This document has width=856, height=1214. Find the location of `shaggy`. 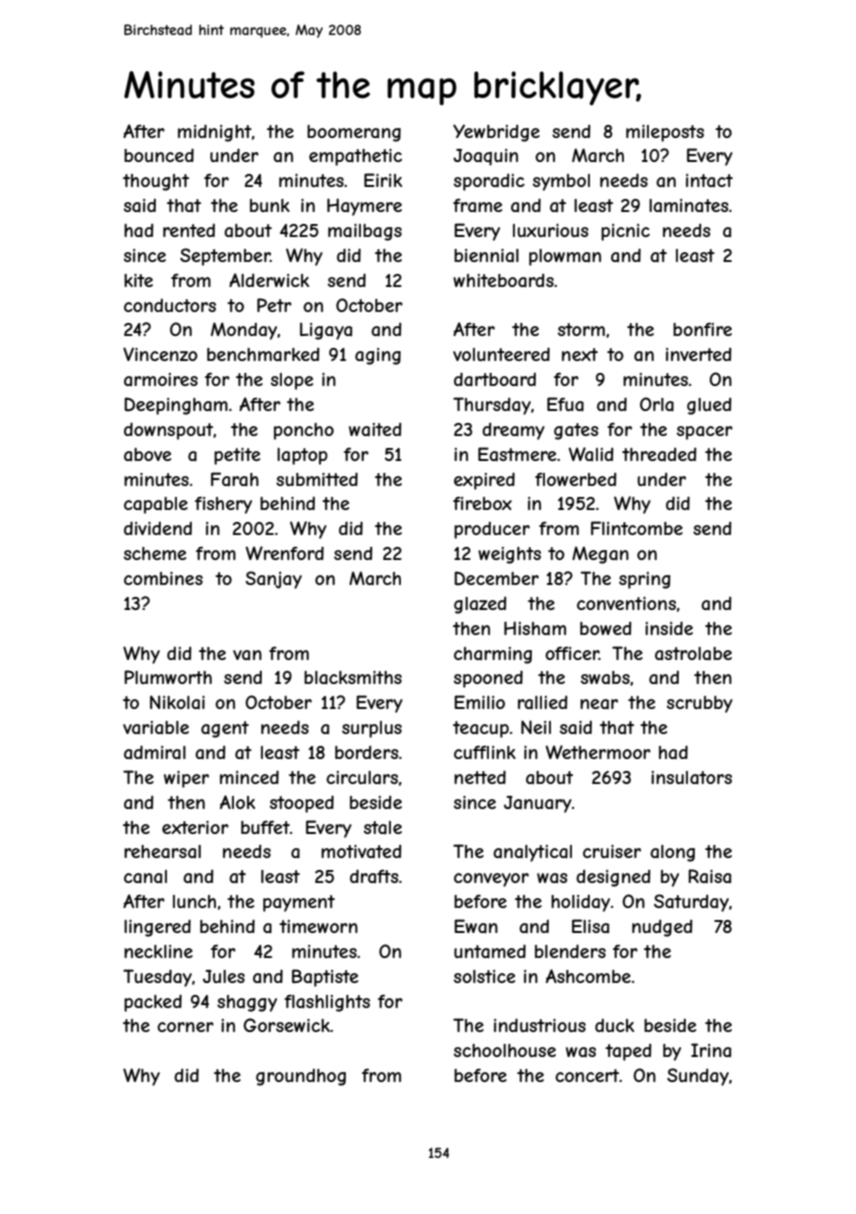

shaggy is located at coordinates (247, 1003).
